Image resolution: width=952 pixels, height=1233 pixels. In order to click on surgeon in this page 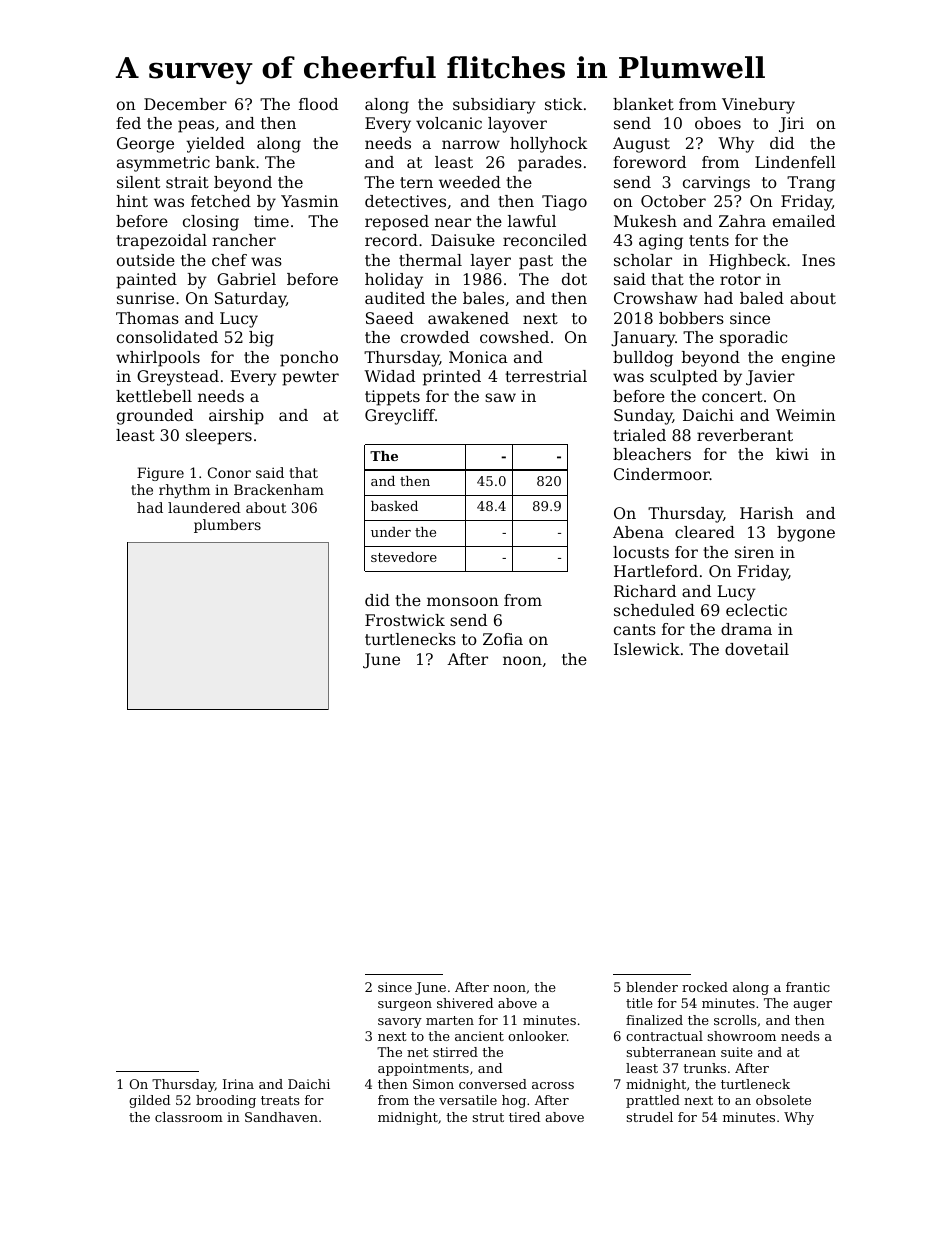, I will do `click(405, 1006)`.
